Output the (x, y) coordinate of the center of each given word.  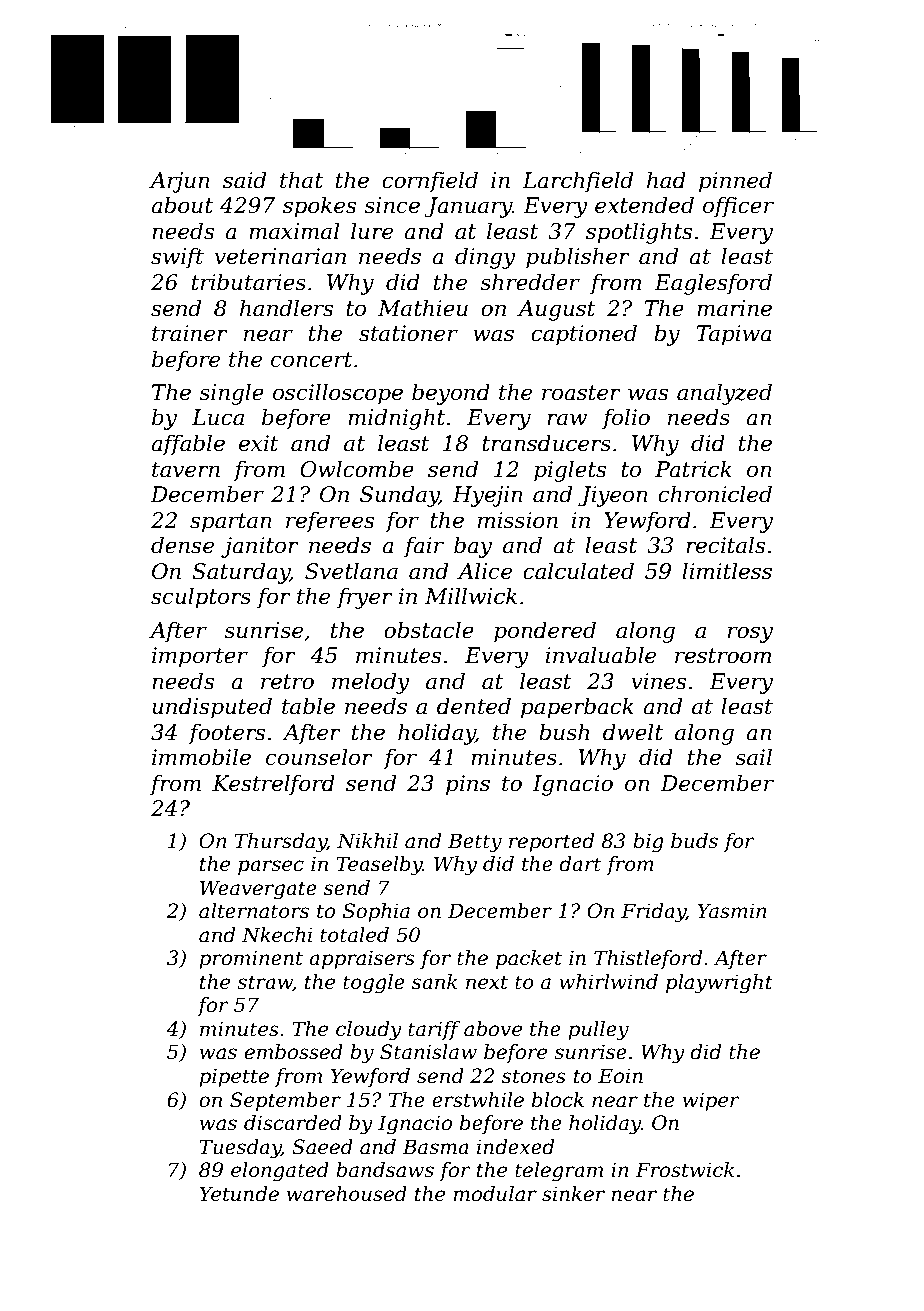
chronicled (715, 494)
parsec (271, 867)
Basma (435, 1147)
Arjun (179, 182)
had (666, 180)
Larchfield (577, 182)
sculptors (201, 598)
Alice (484, 571)
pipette (234, 1077)
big (648, 843)
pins (468, 785)
